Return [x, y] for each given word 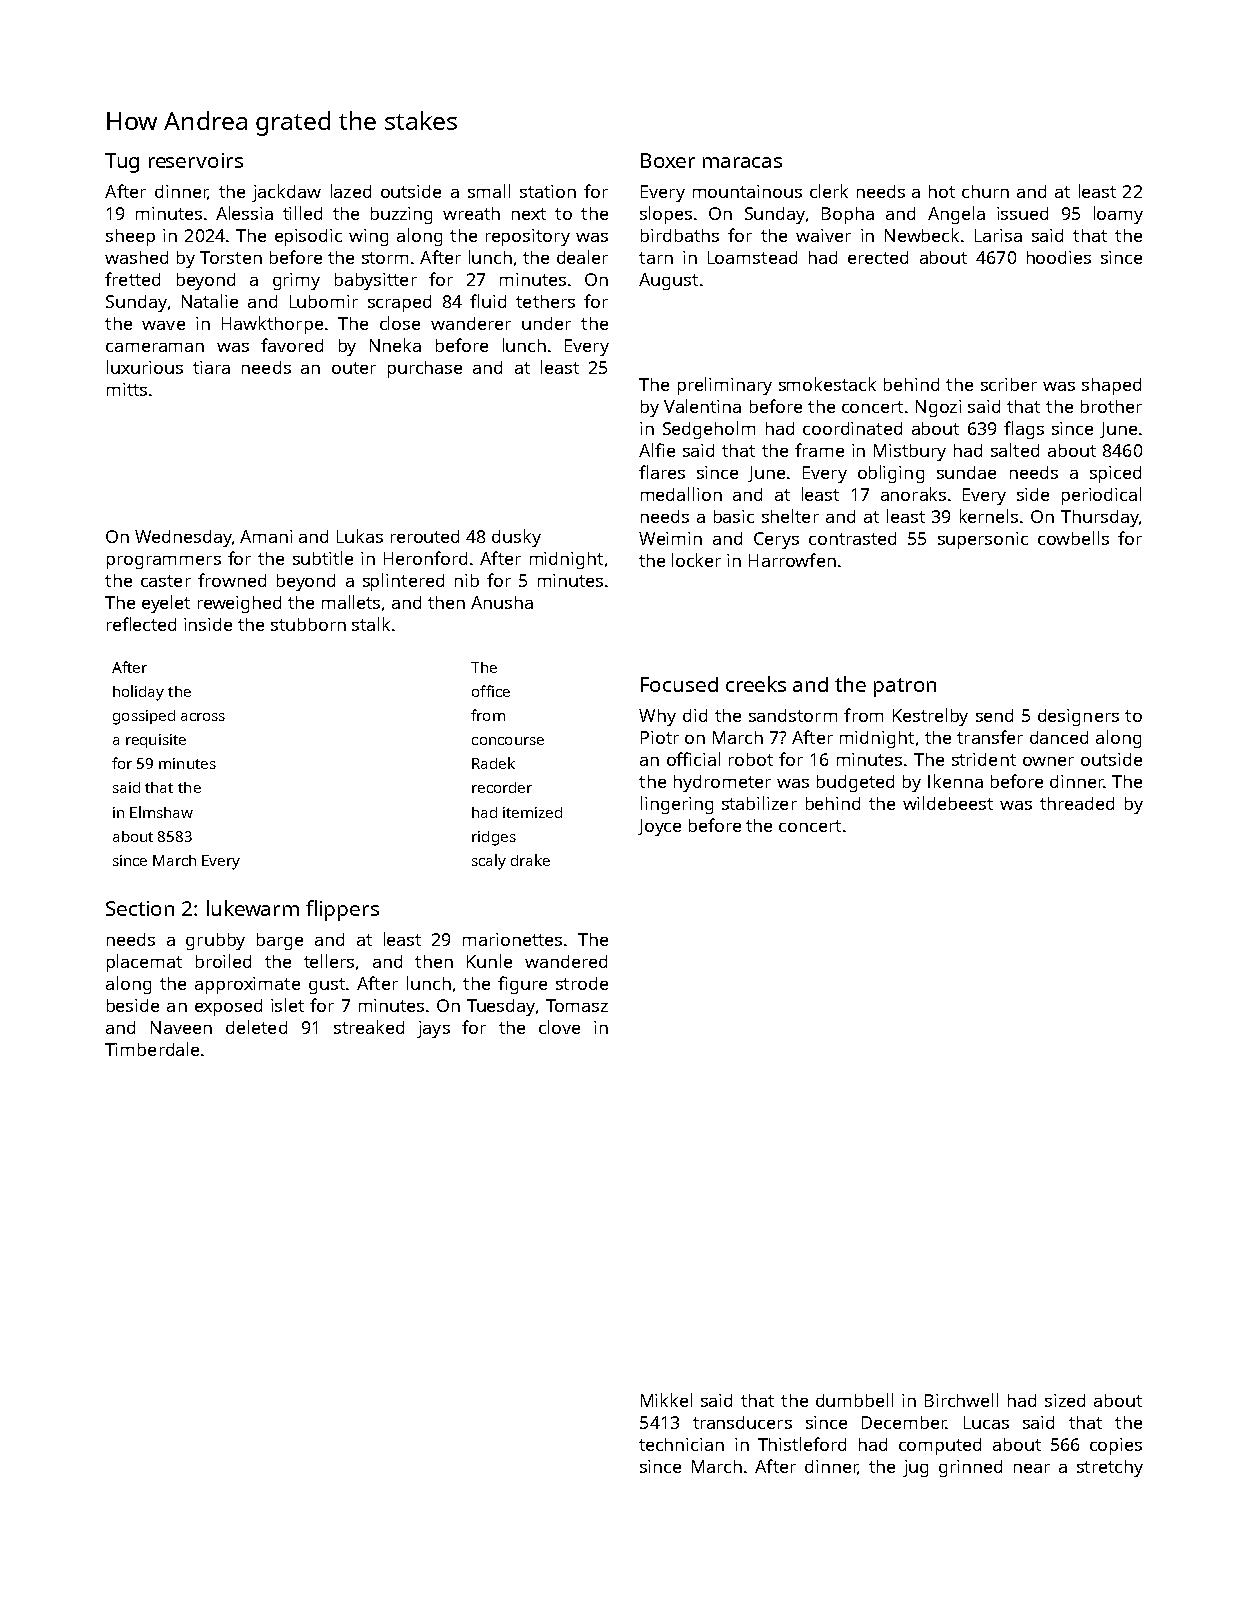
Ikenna [955, 781]
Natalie [210, 301]
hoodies [1059, 257]
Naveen [181, 1027]
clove [559, 1027]
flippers [342, 910]
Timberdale [152, 1049]
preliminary [725, 386]
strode [582, 983]
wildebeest [948, 803]
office [491, 691]
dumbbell [854, 1400]
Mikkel [666, 1400]
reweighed [239, 604]
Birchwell [961, 1400]
